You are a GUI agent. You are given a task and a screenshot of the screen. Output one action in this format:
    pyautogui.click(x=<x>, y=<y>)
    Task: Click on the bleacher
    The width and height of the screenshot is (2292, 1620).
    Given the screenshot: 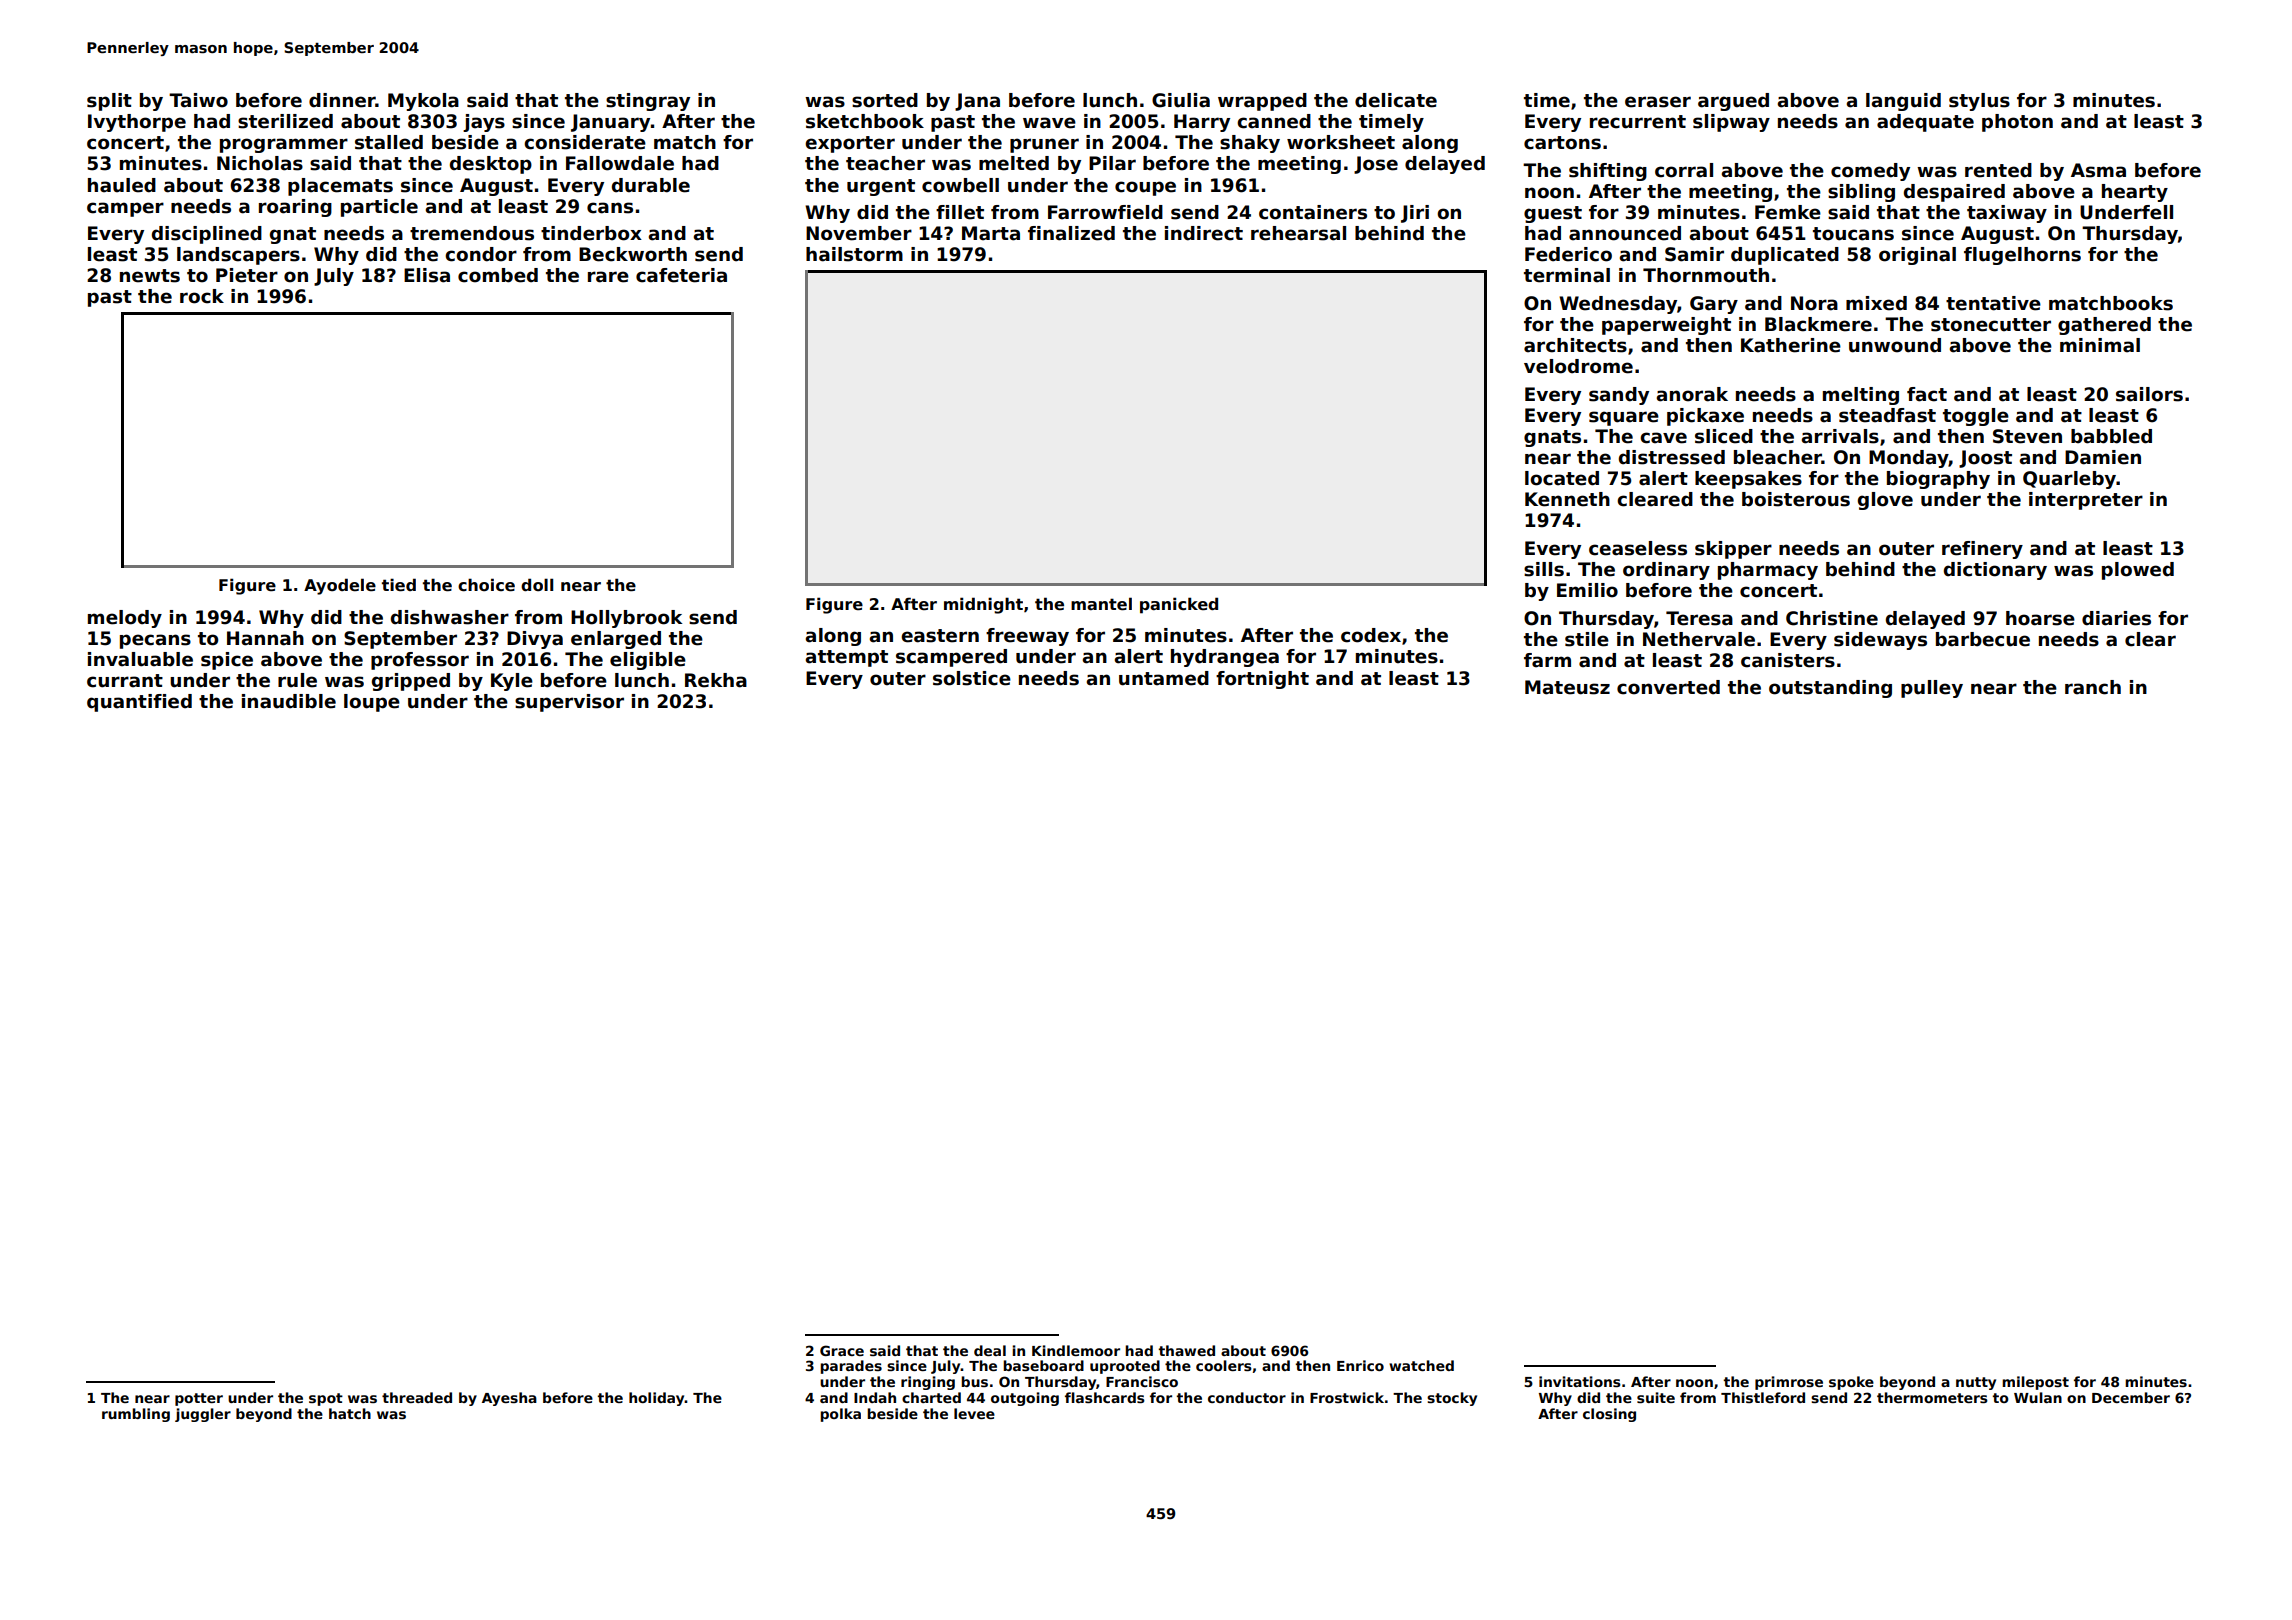 What is the action you would take?
    pyautogui.click(x=1778, y=457)
